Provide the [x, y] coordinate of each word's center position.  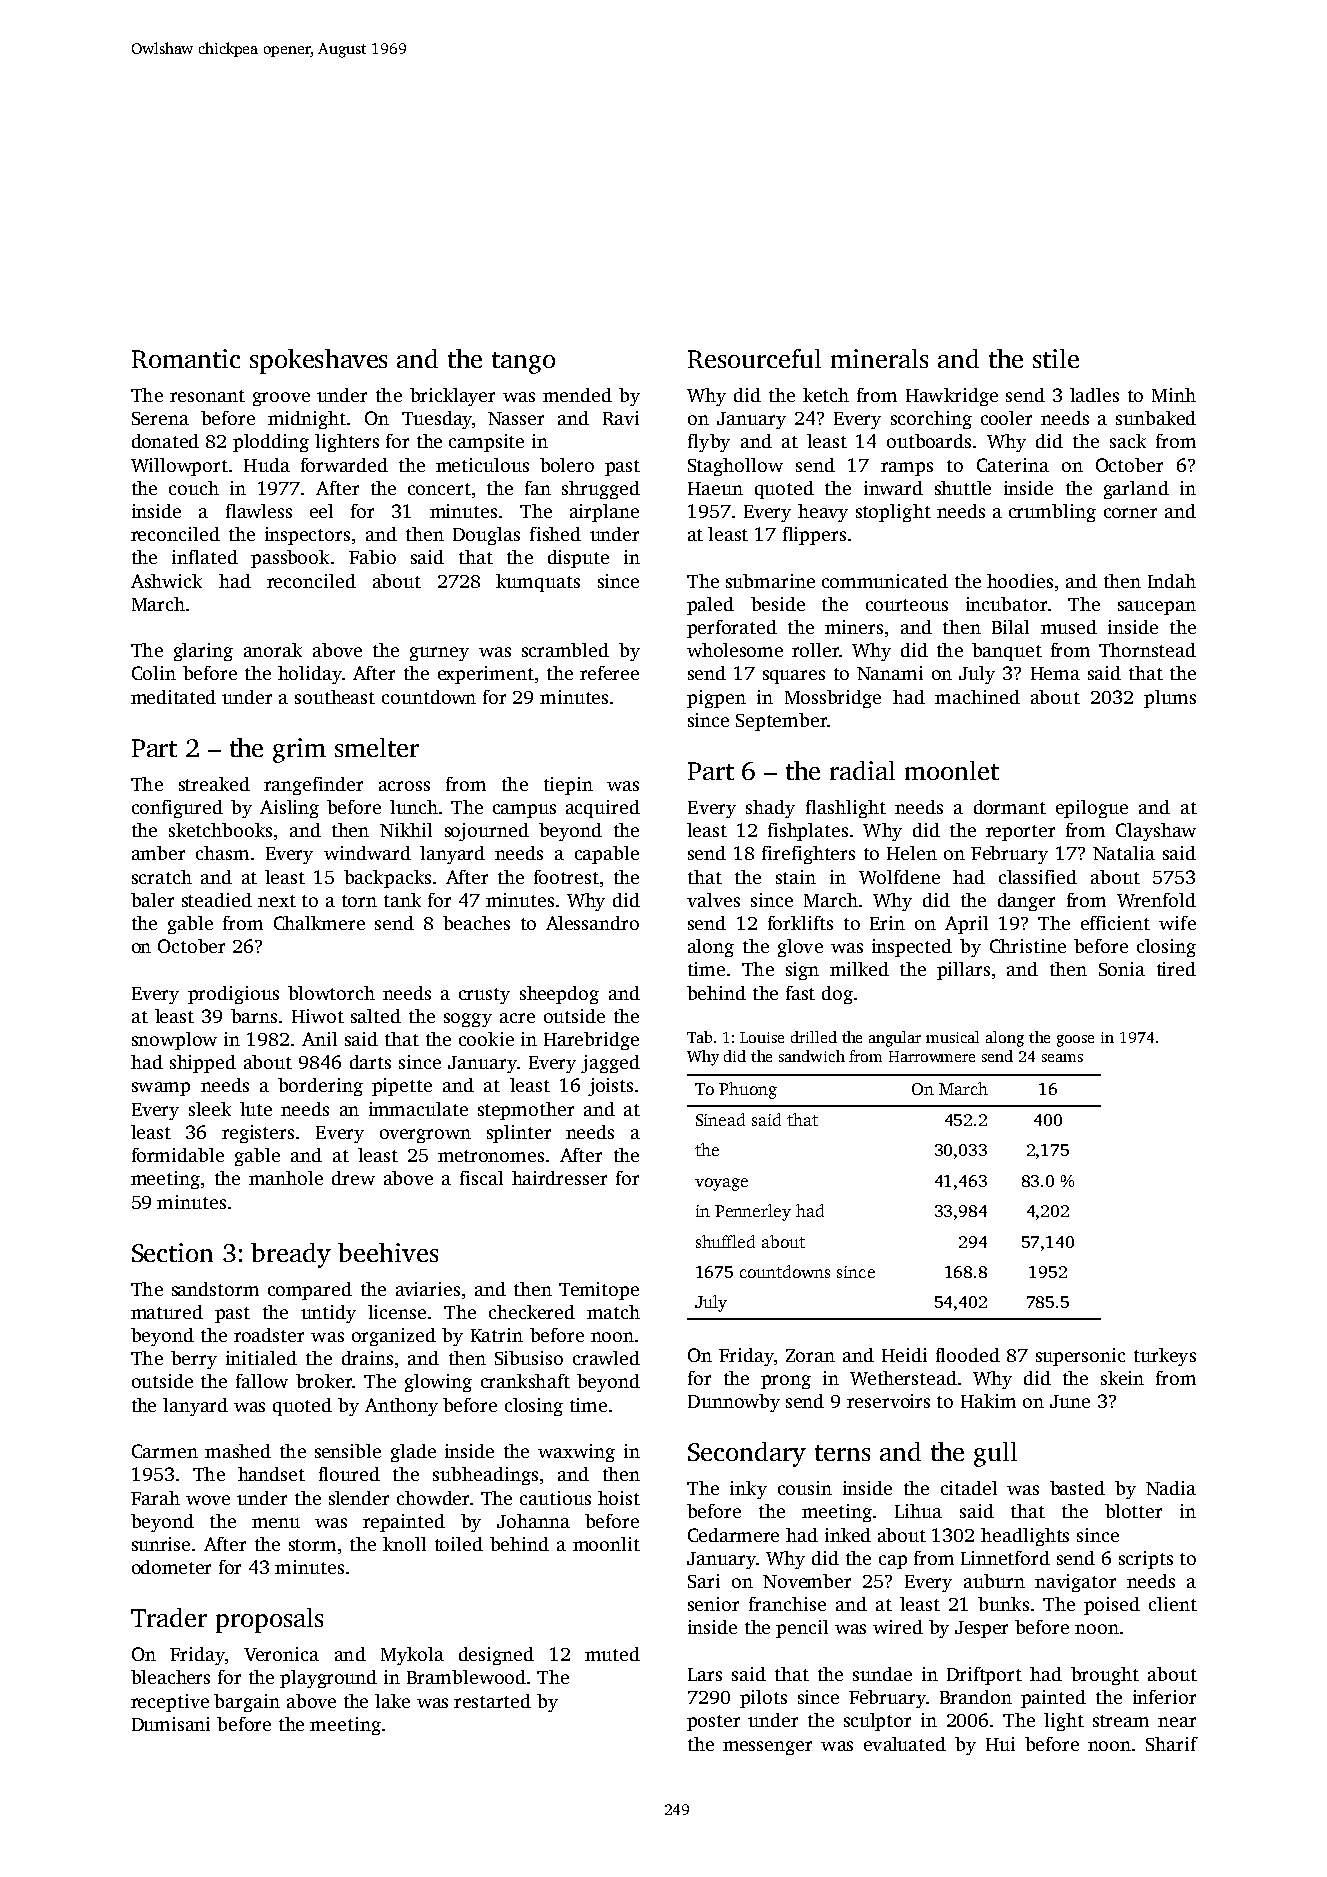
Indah [1172, 581]
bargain [247, 1703]
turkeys [1165, 1357]
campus [524, 811]
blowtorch [331, 993]
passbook [290, 559]
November [807, 1581]
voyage [721, 1184]
